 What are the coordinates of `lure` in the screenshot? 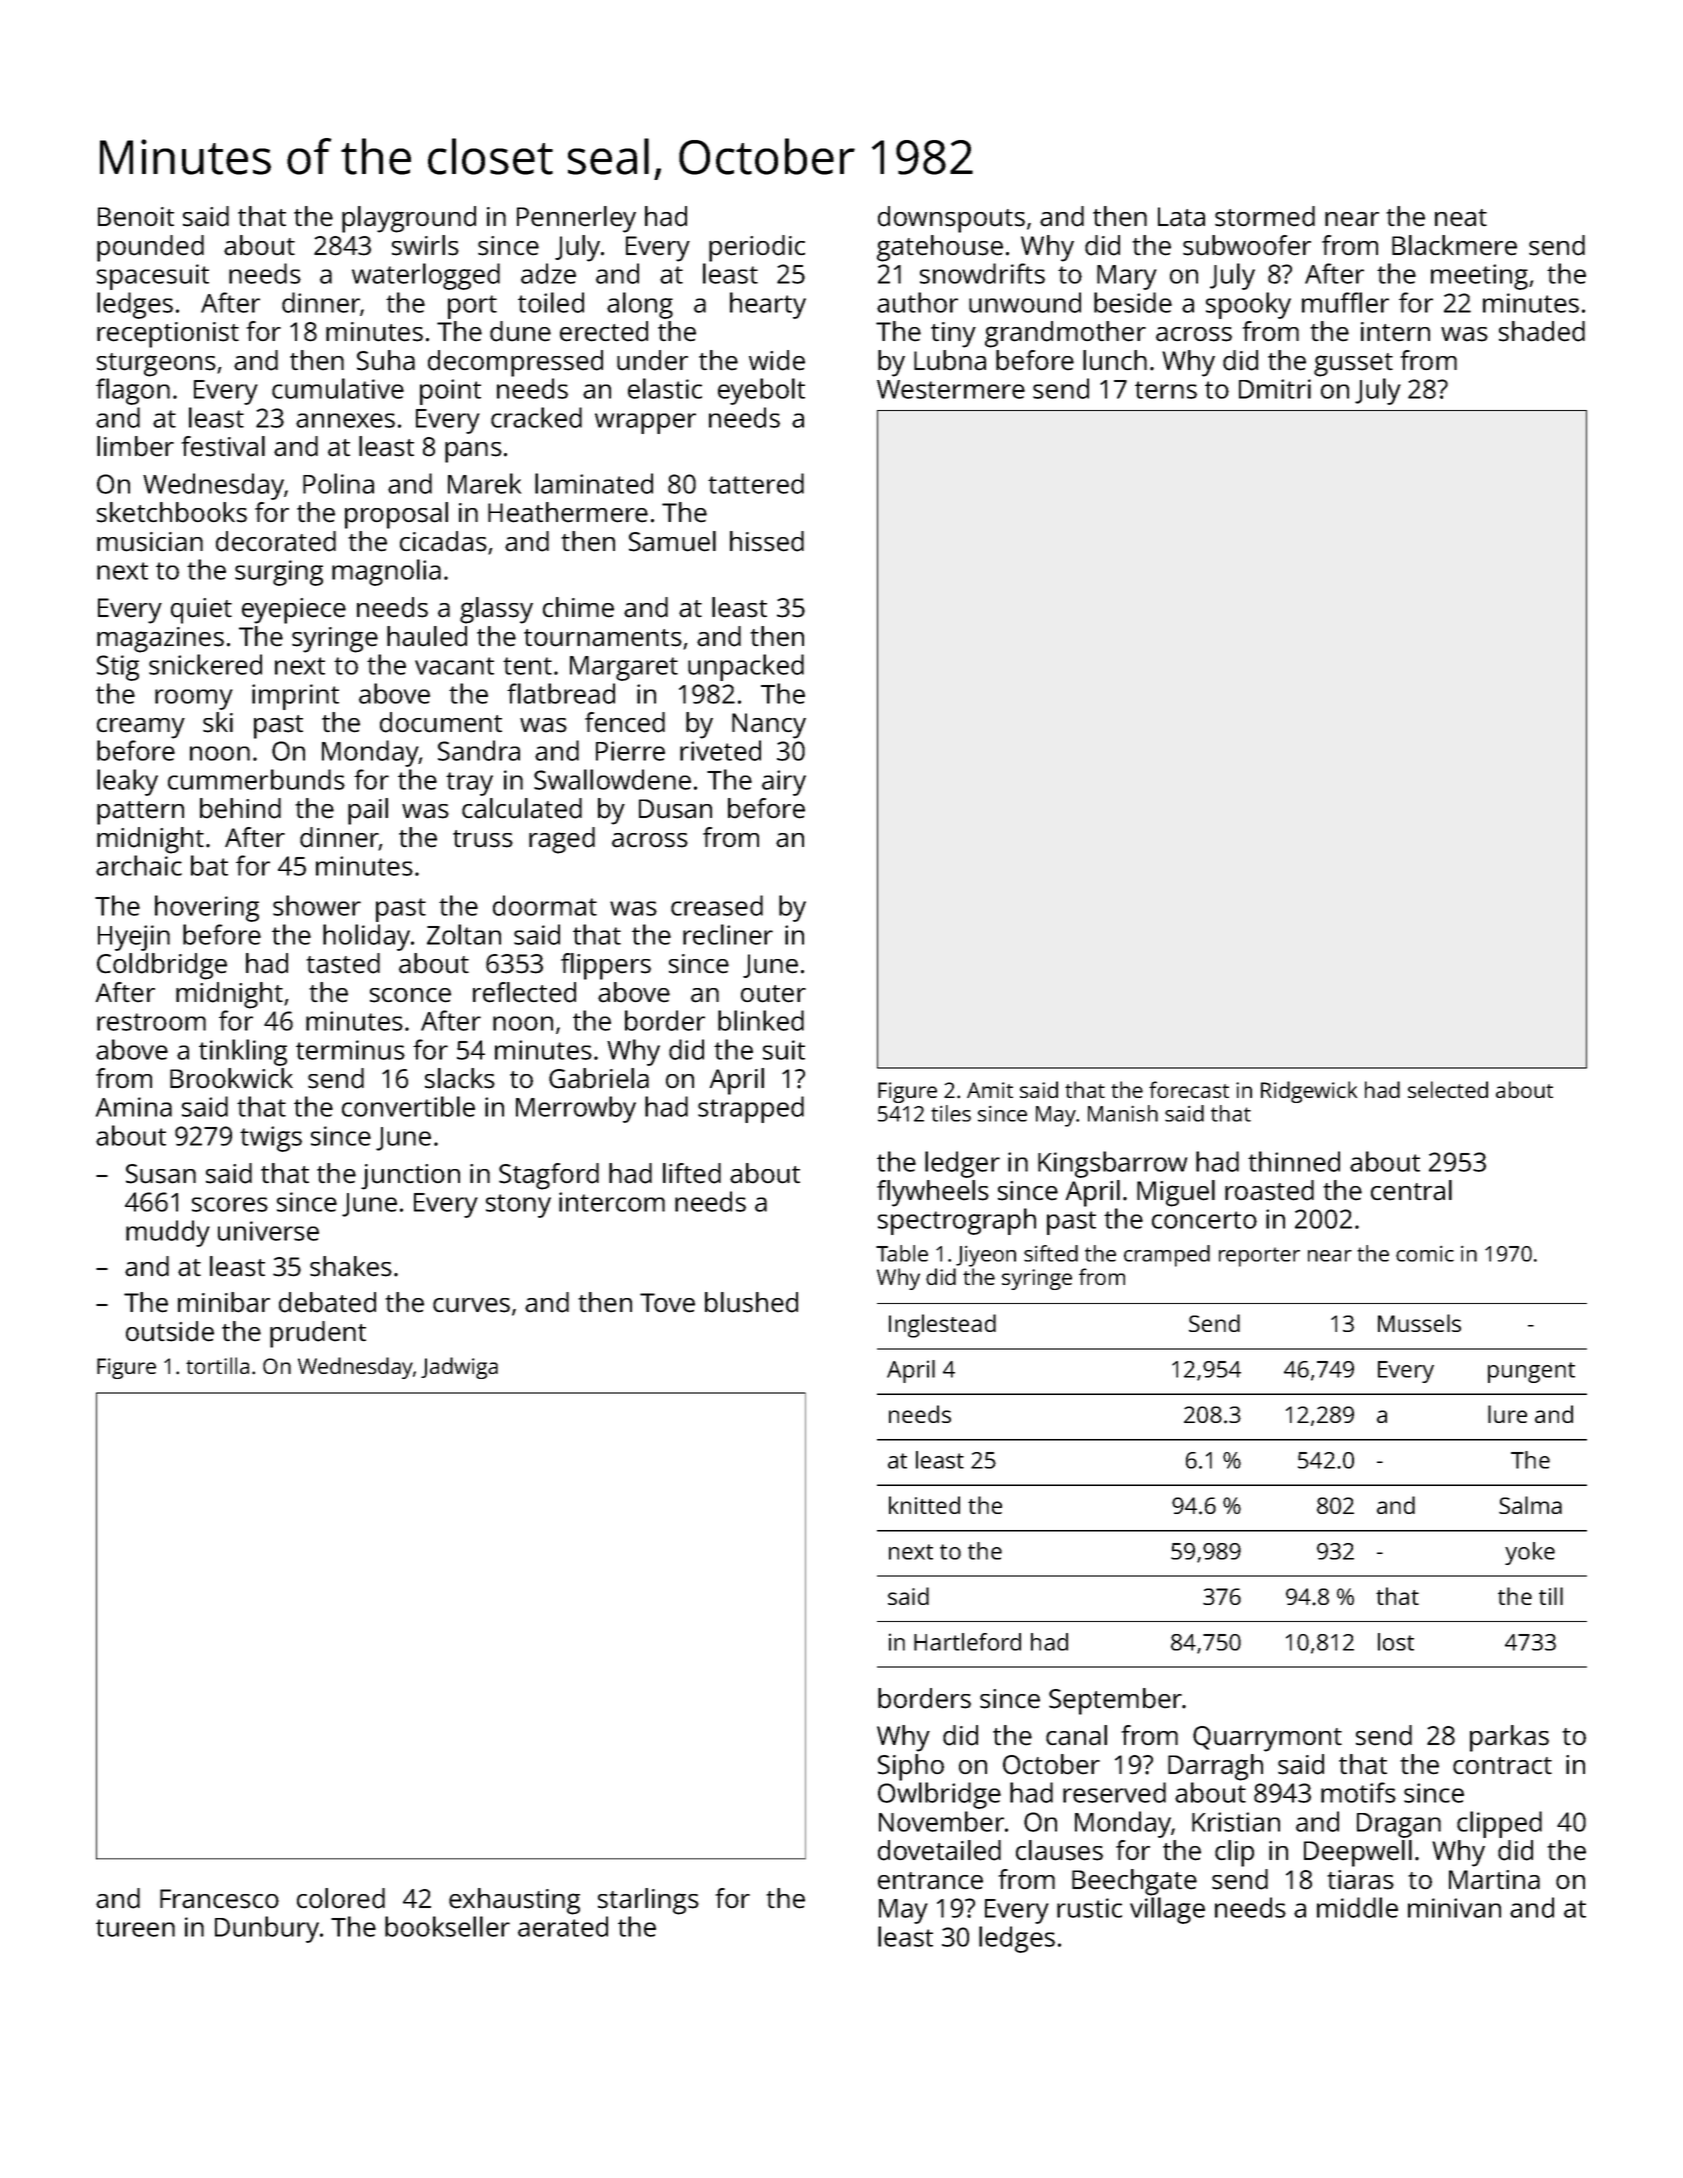 It's located at (1507, 1414).
